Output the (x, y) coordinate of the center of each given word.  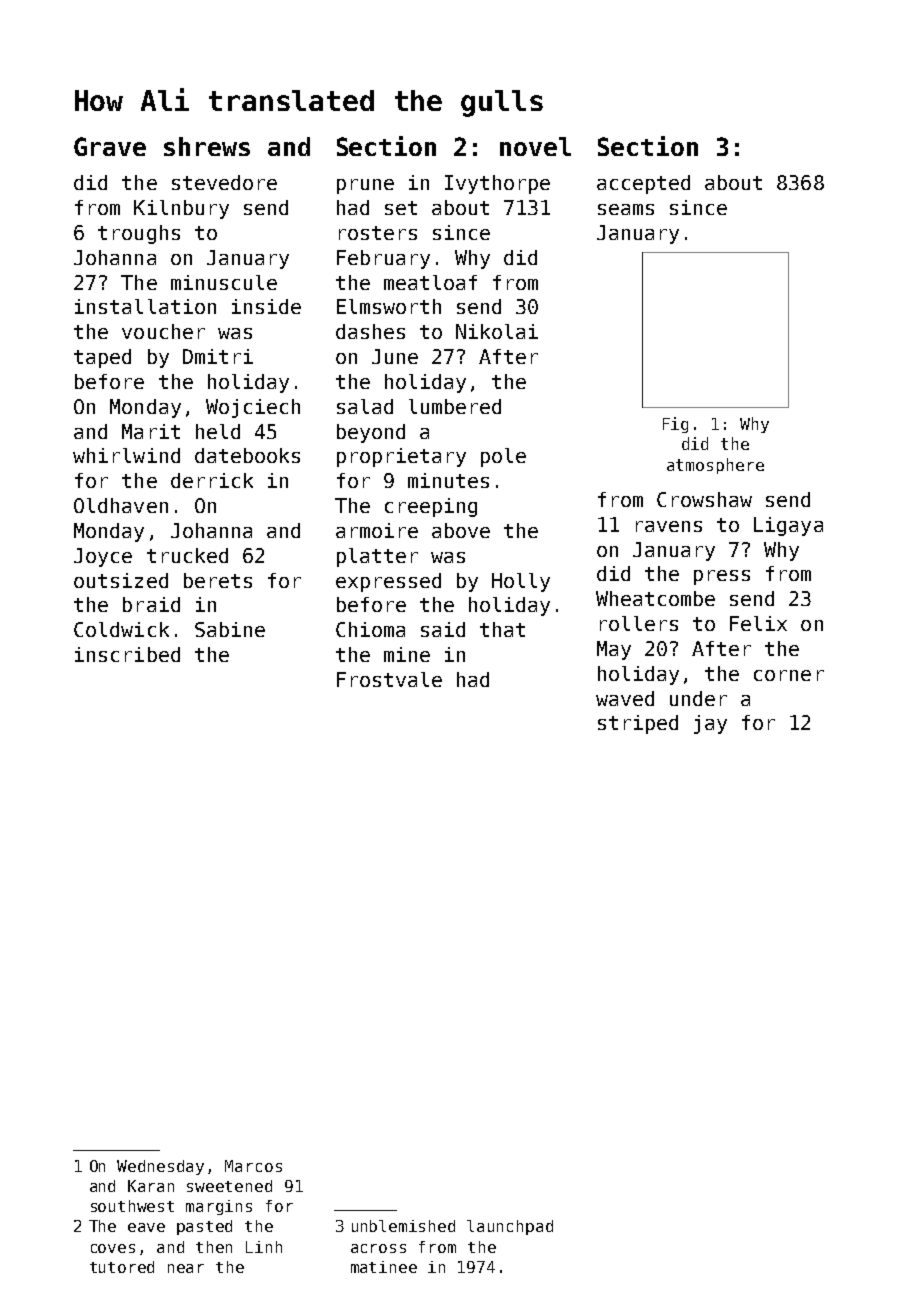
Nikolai (497, 331)
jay (710, 724)
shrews (207, 146)
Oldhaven (121, 505)
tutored (122, 1267)
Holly (521, 582)
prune (365, 186)
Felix (758, 623)
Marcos (253, 1166)
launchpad (510, 1227)
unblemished (403, 1226)
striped (638, 724)
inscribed (127, 654)
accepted (643, 184)
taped (102, 358)
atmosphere (715, 466)
